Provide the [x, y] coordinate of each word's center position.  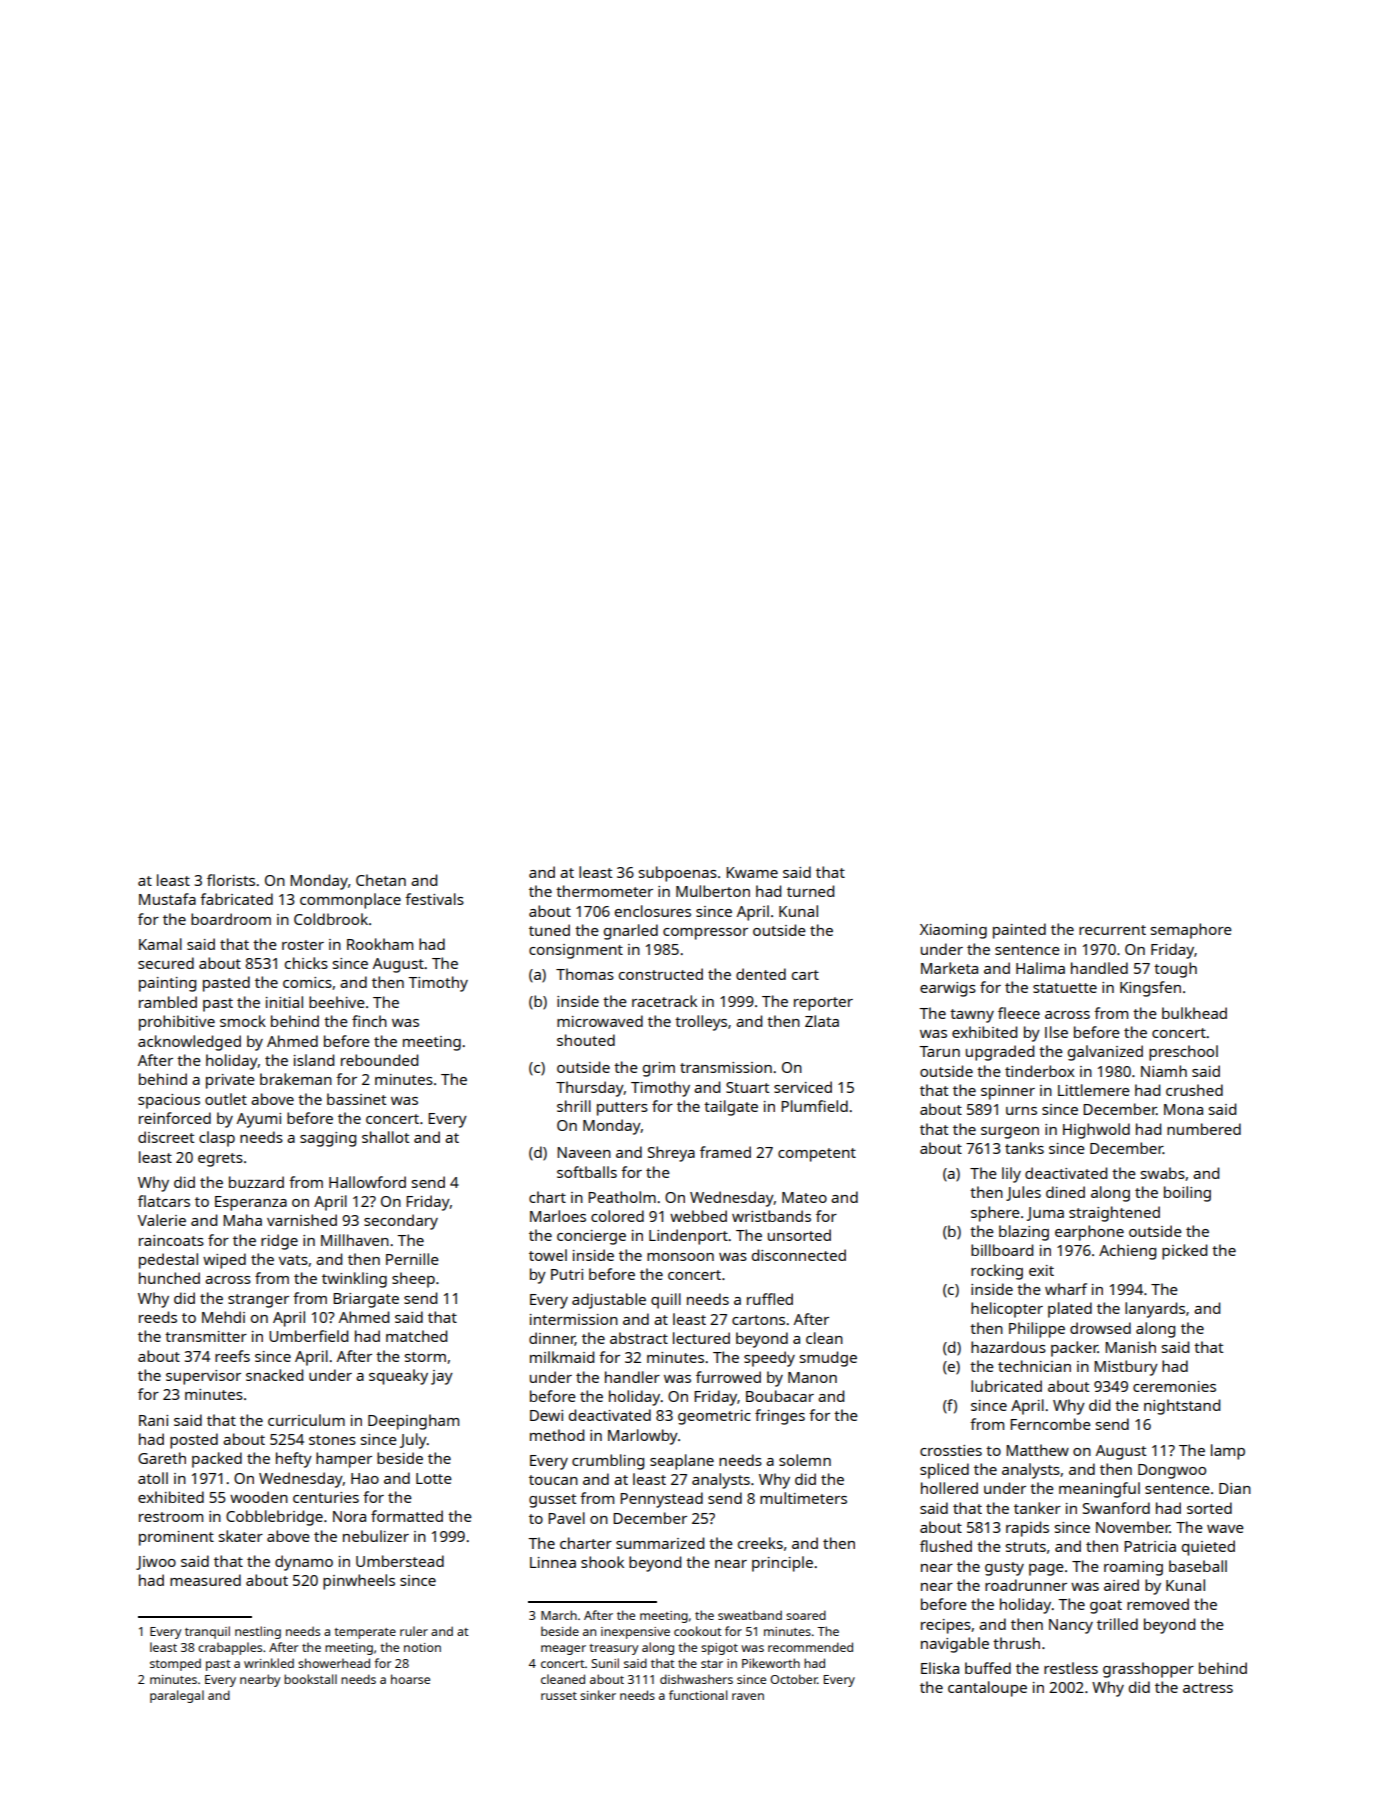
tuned [549, 930]
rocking [997, 1272]
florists [231, 880]
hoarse [410, 1679]
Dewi [546, 1415]
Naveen [584, 1152]
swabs [1163, 1173]
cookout [698, 1631]
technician [1034, 1366]
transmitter [206, 1336]
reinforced [175, 1118]
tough [1175, 970]
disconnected [799, 1255]
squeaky [398, 1377]
